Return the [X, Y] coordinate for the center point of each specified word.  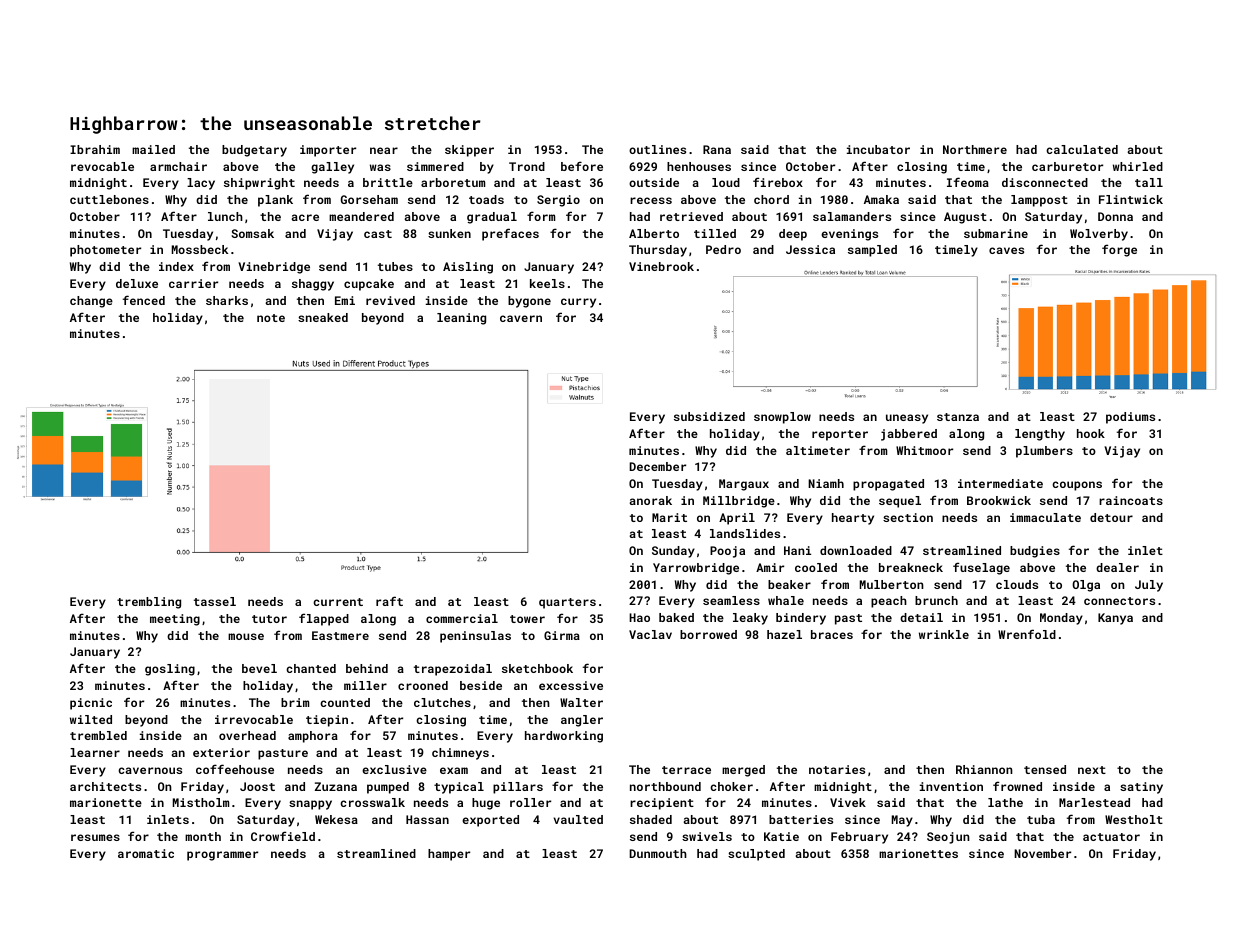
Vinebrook [661, 266]
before [582, 166]
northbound [665, 786]
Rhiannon [984, 769]
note [271, 318]
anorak [650, 500]
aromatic [146, 853]
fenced [144, 300]
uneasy [907, 419]
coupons [1077, 486]
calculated [1082, 149]
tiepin [327, 721]
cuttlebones [109, 199]
